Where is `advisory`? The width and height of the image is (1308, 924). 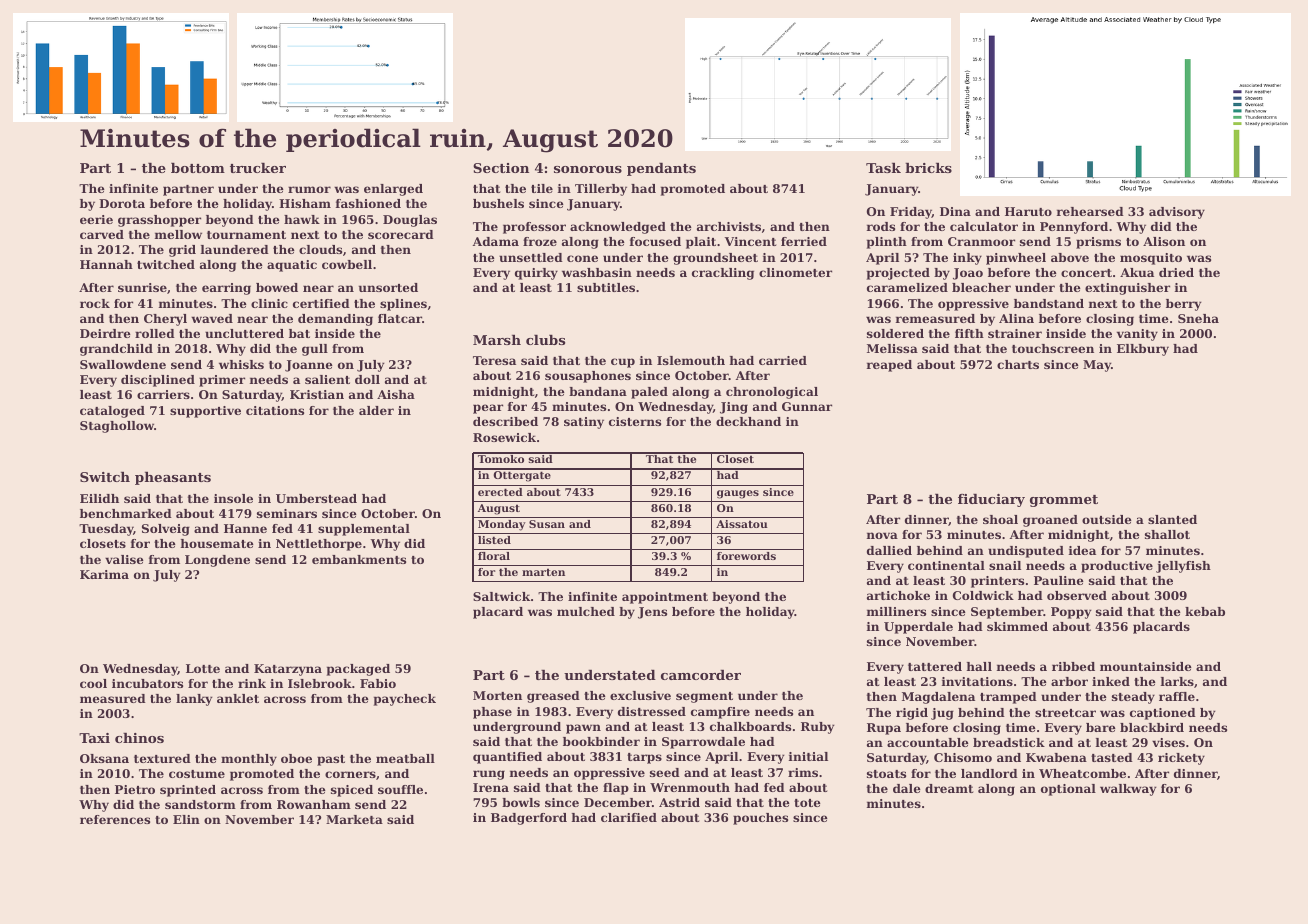
advisory is located at coordinates (1177, 213).
